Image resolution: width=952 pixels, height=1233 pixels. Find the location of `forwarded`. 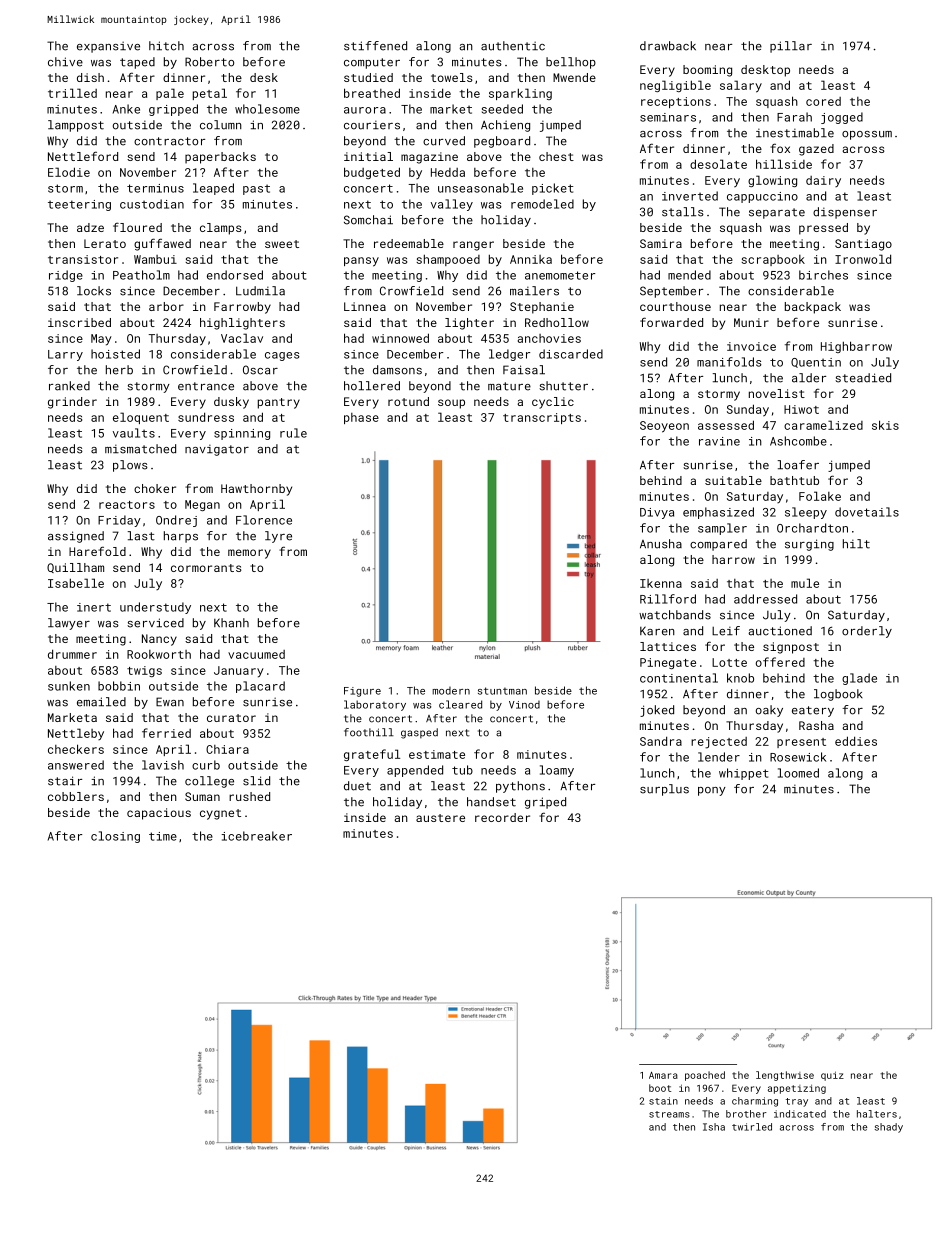

forwarded is located at coordinates (671, 322).
